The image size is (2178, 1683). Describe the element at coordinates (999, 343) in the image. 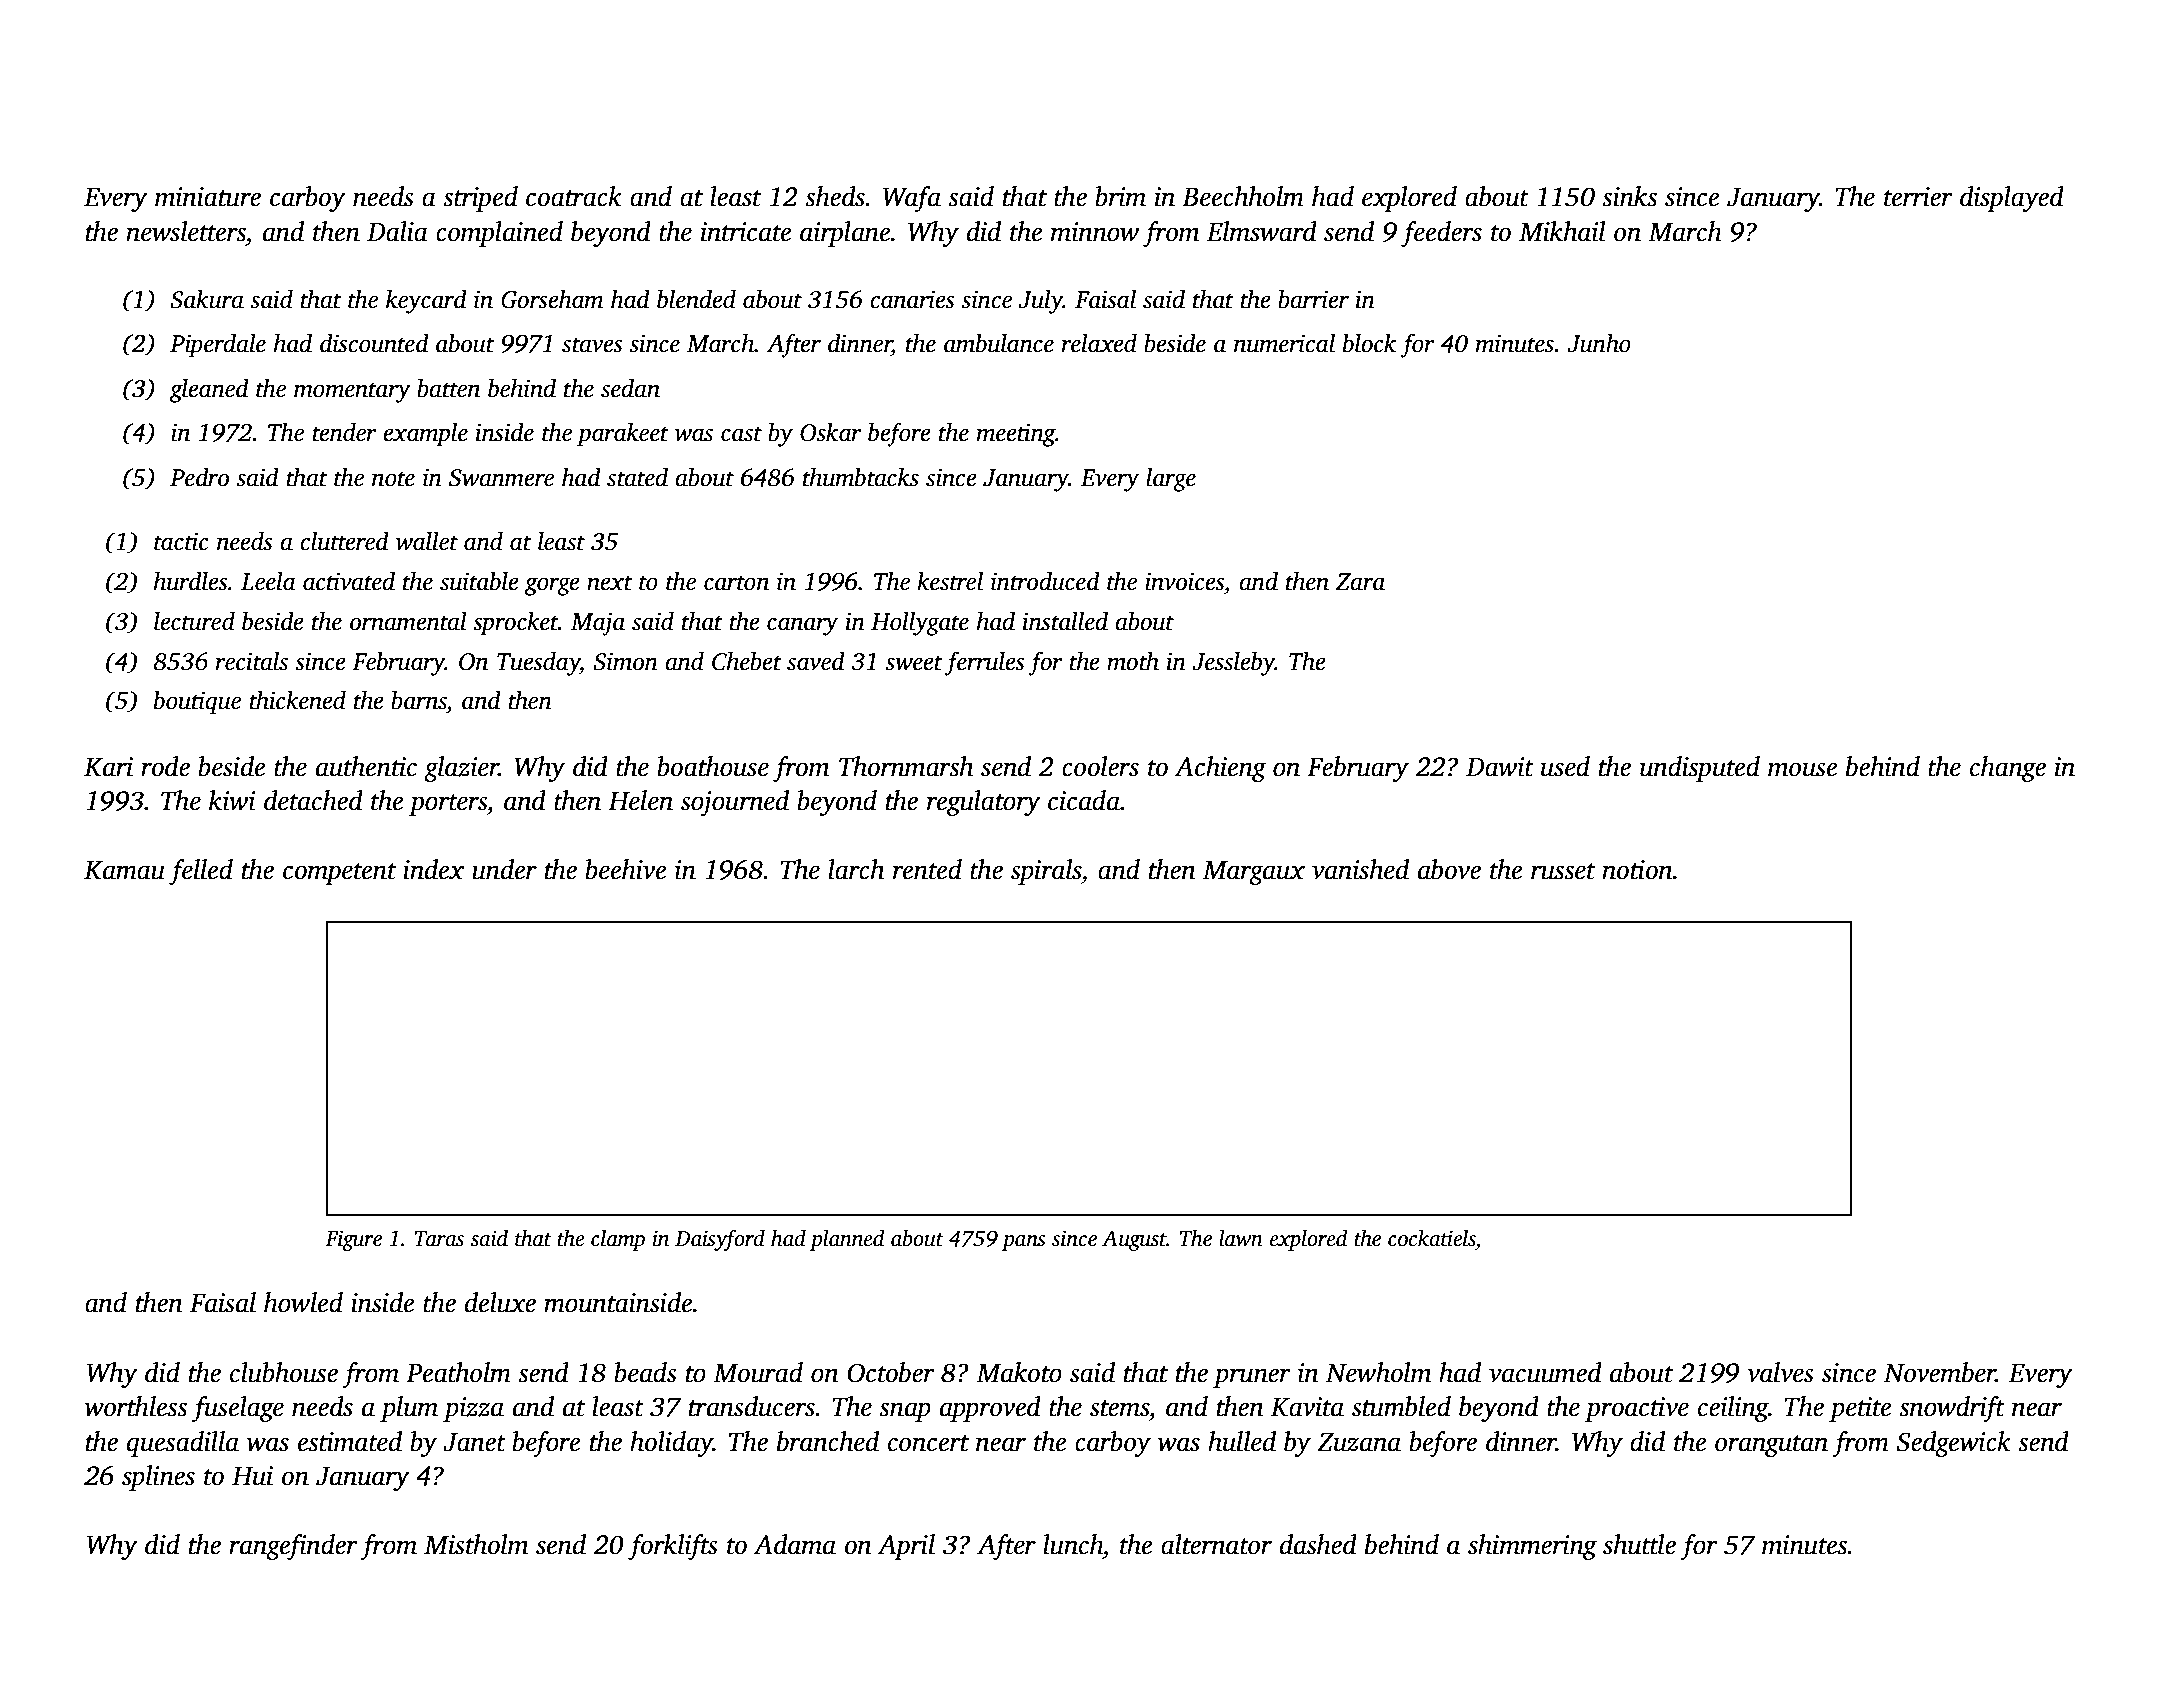

I see `ambulance` at that location.
